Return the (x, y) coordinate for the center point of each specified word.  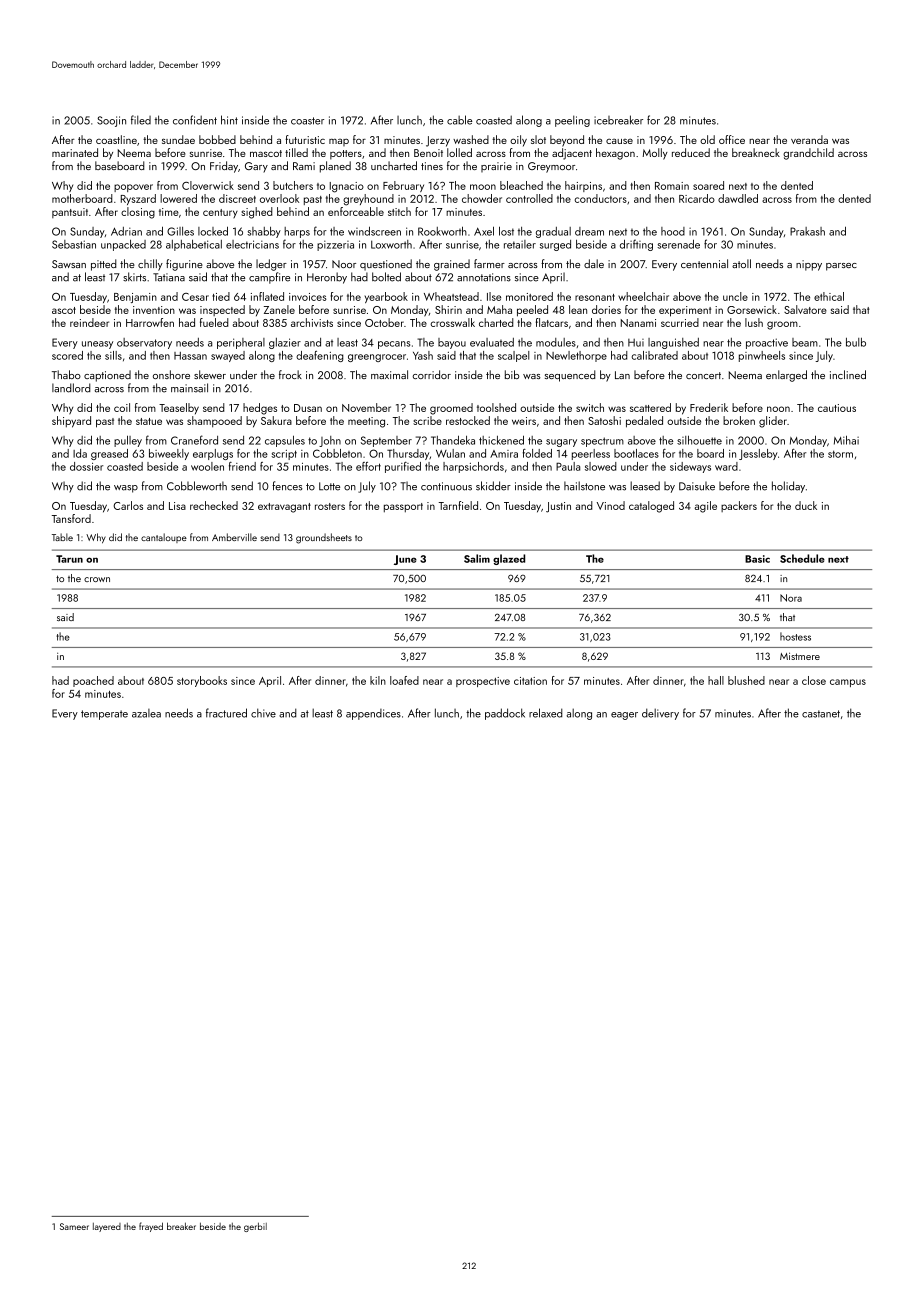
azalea (146, 713)
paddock (505, 714)
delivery (660, 714)
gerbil (255, 1227)
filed (141, 120)
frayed (151, 1227)
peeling (572, 121)
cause (619, 141)
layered (107, 1227)
